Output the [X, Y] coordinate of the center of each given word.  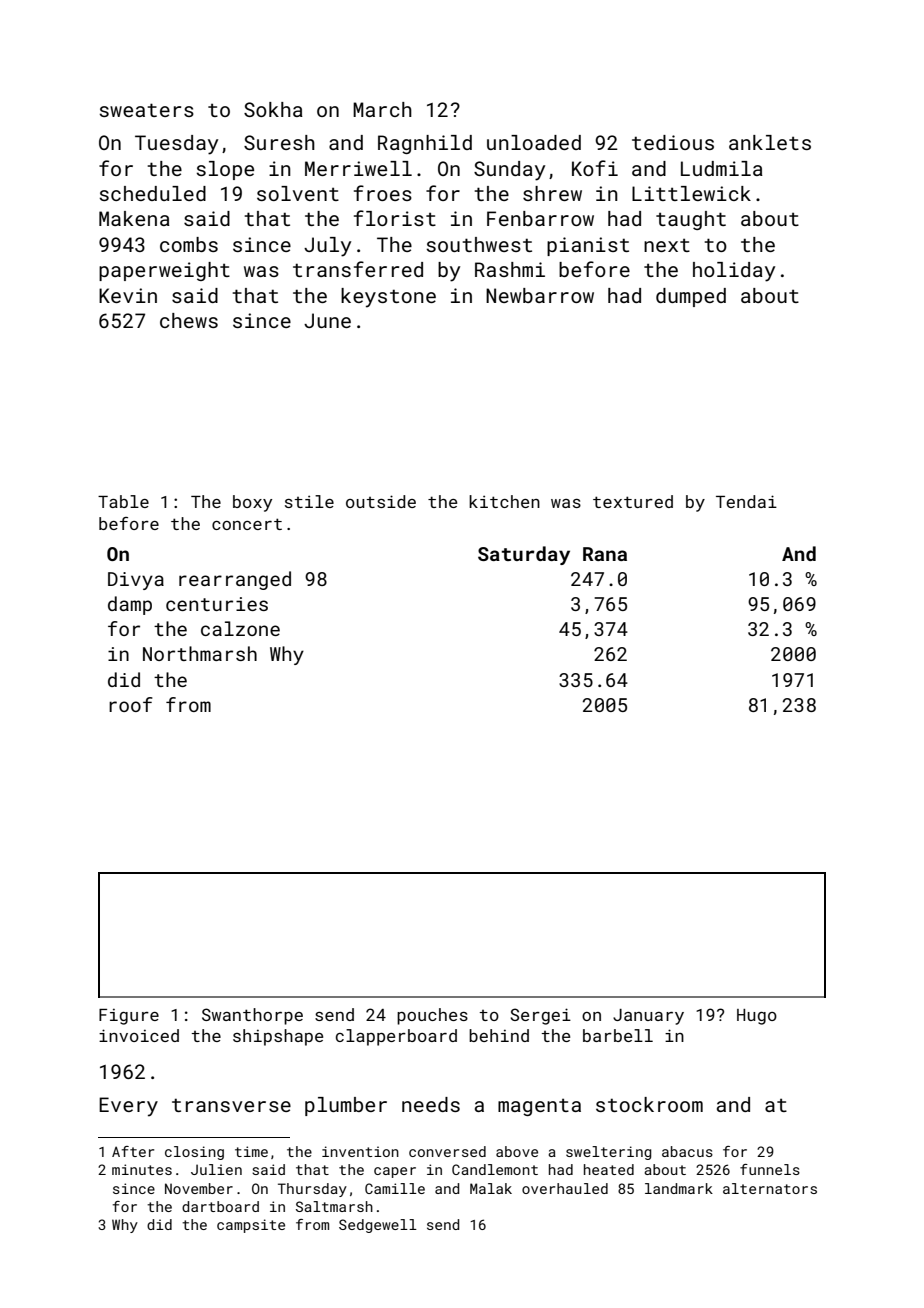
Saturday [524, 555]
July [327, 247]
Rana [605, 554]
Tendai [746, 501]
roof [131, 704]
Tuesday [176, 145]
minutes [142, 1169]
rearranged [235, 580]
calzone [240, 628]
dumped [691, 297]
